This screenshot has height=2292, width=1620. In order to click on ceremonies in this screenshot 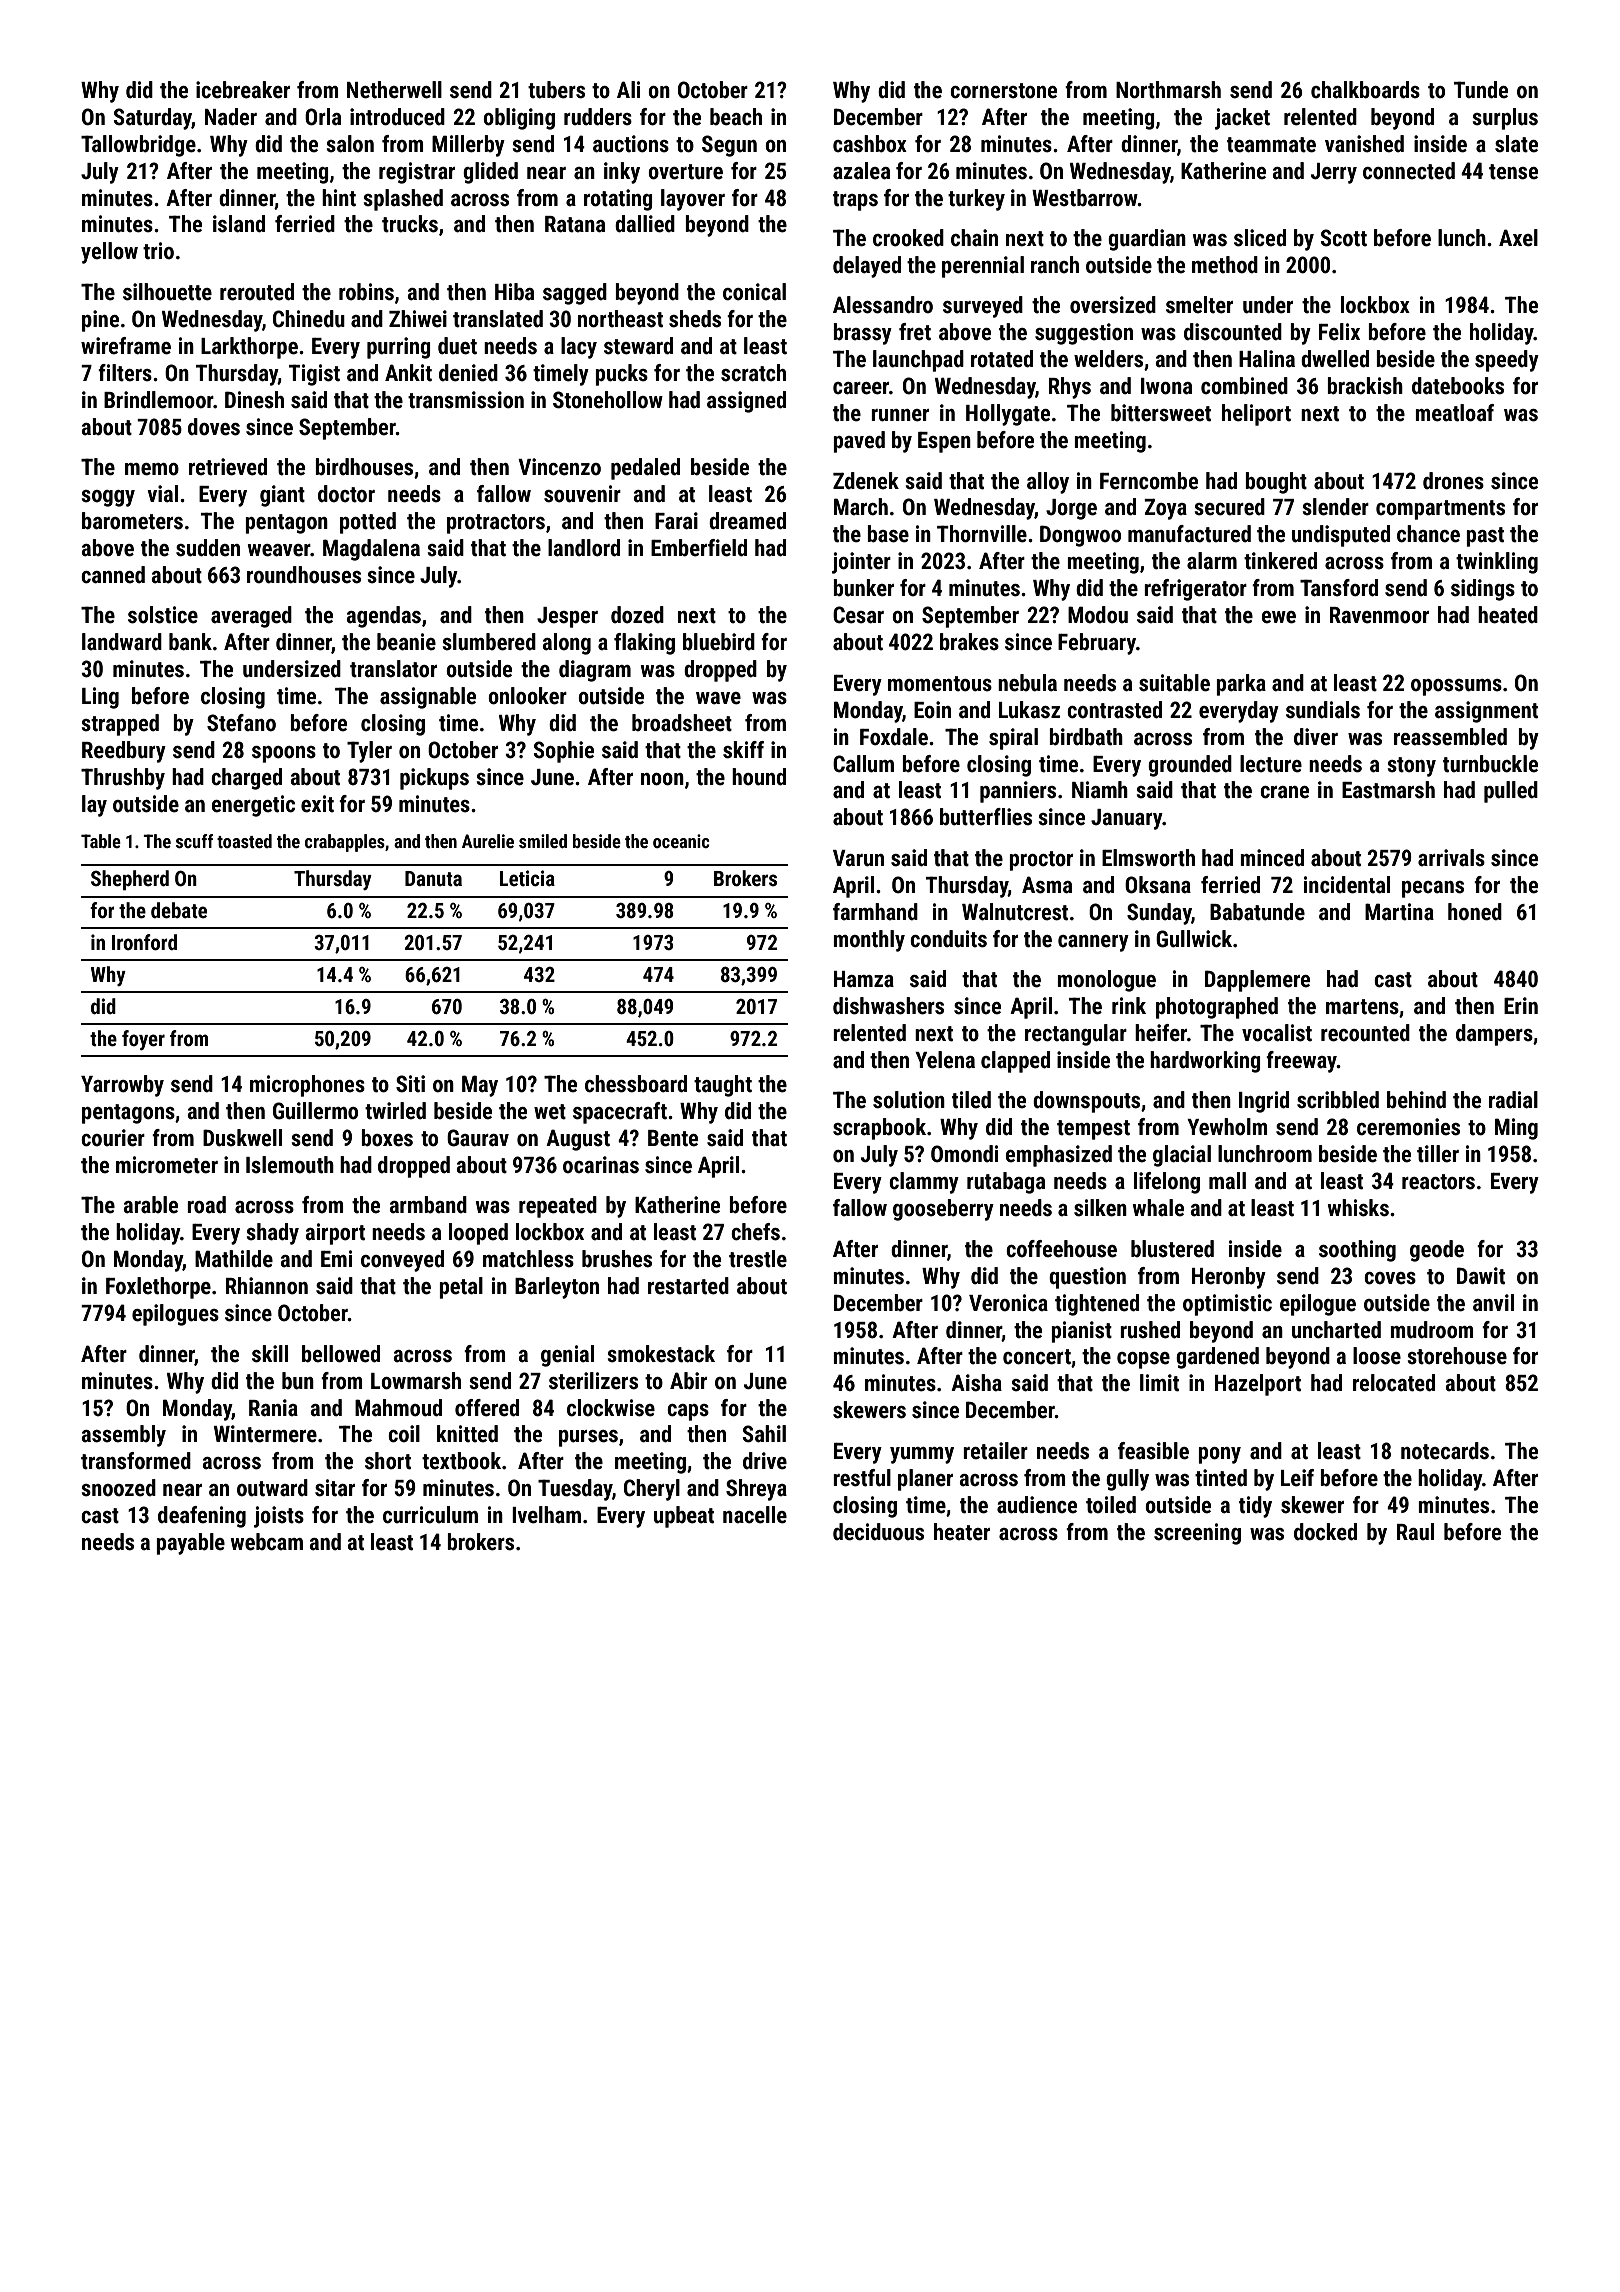, I will do `click(1408, 1127)`.
